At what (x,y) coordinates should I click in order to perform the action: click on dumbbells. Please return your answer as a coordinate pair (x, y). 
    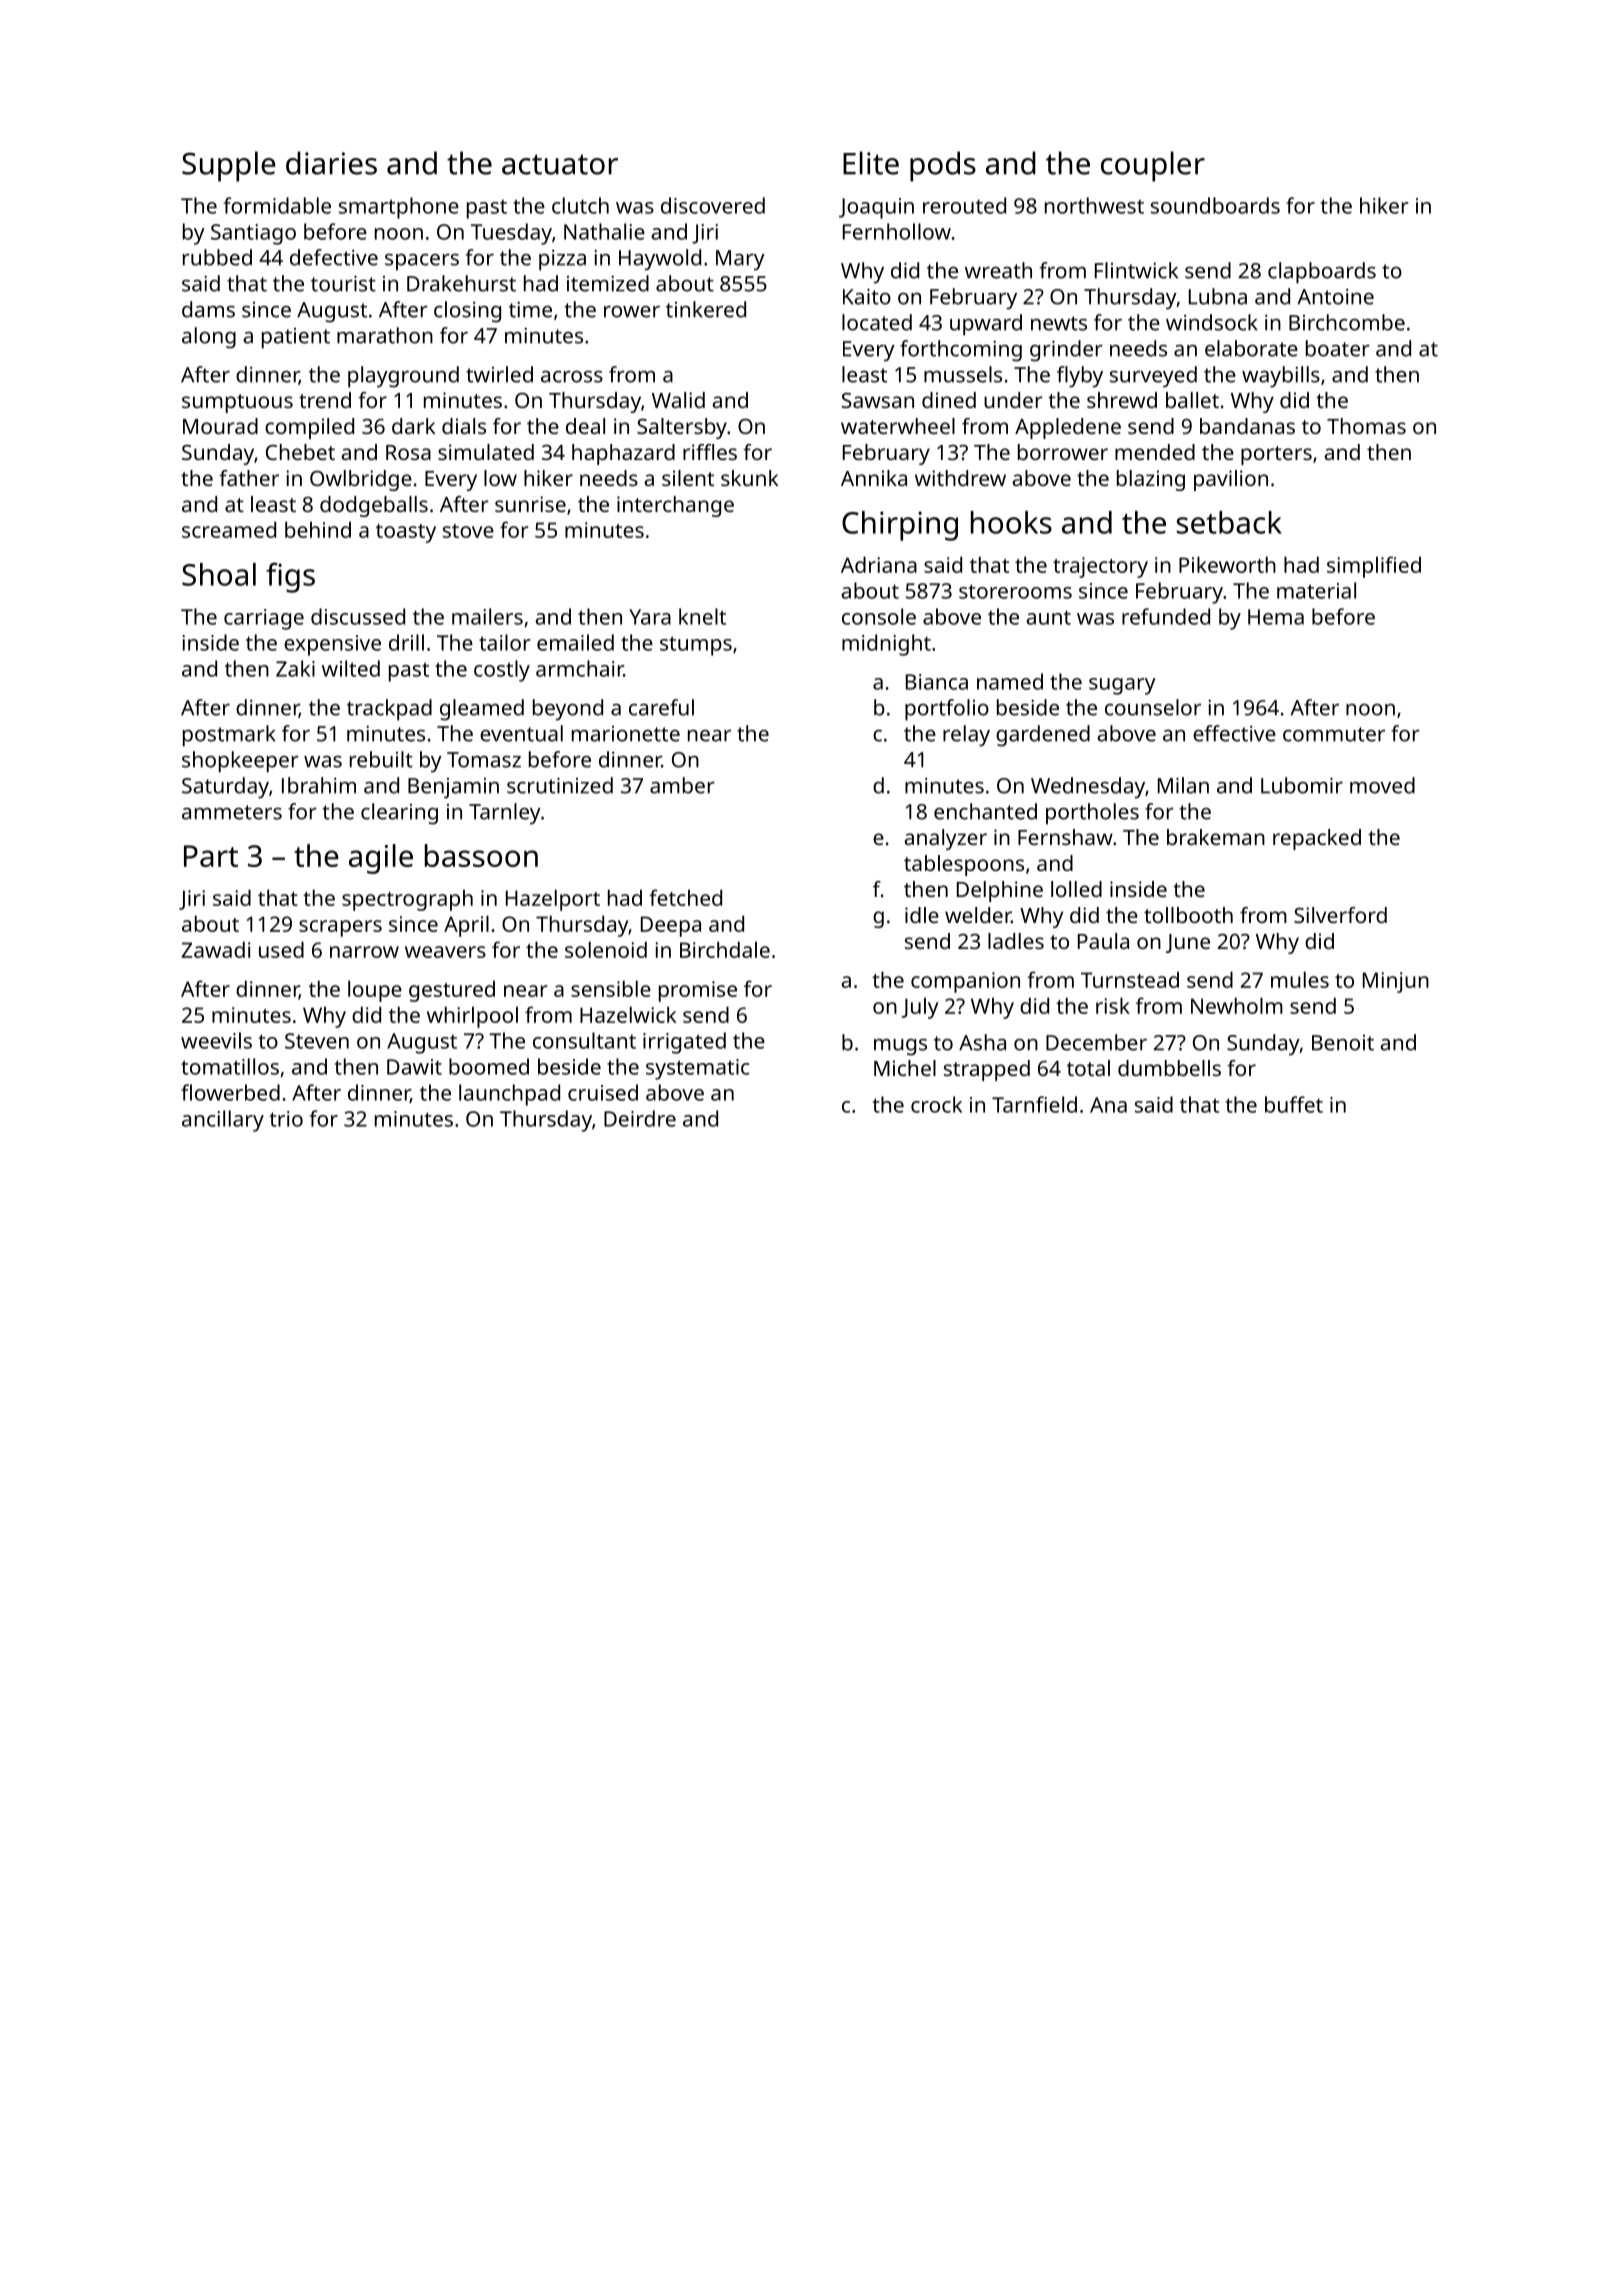
    Looking at the image, I should click on (1169, 1068).
